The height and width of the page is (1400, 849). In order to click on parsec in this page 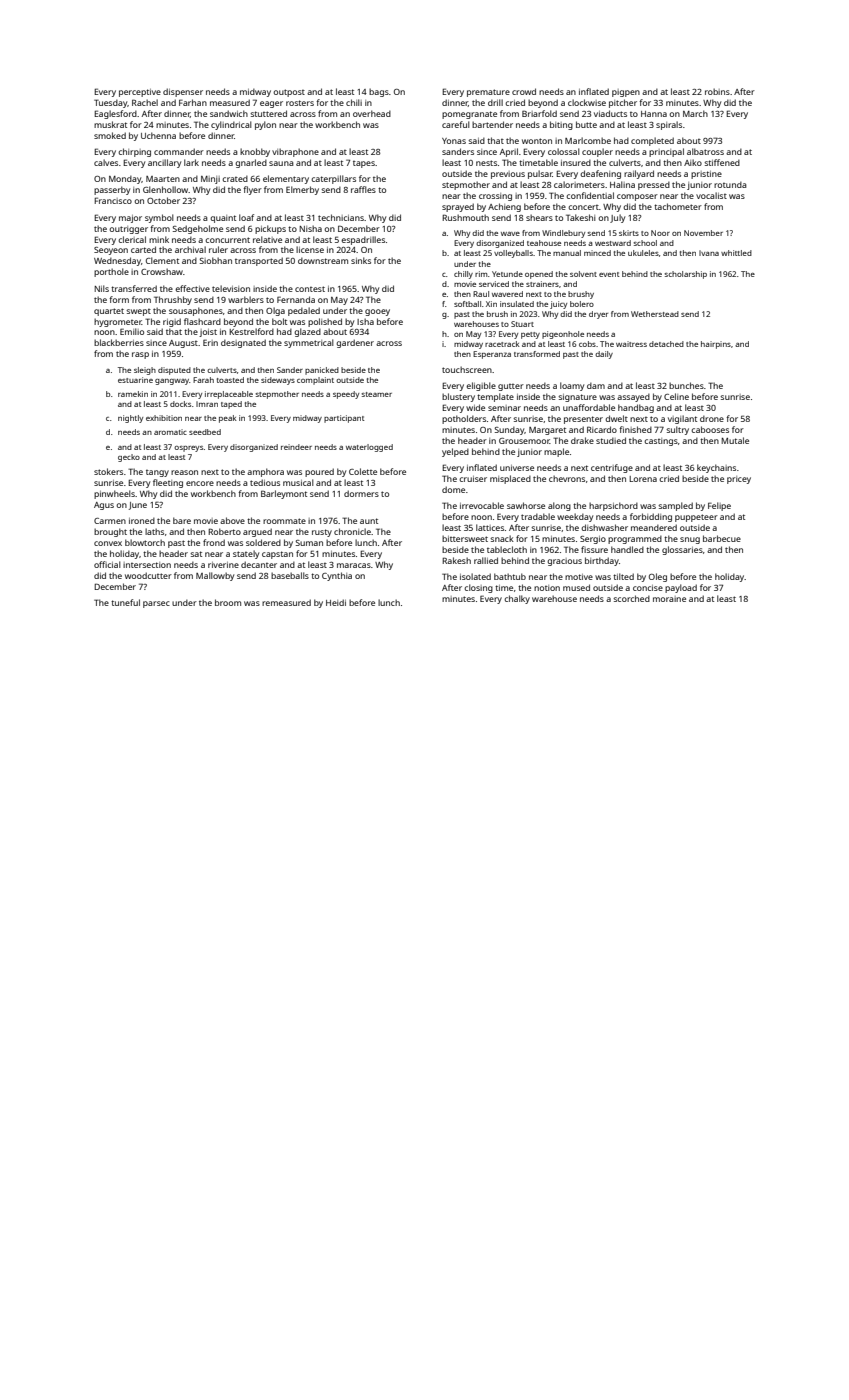, I will do `click(156, 604)`.
